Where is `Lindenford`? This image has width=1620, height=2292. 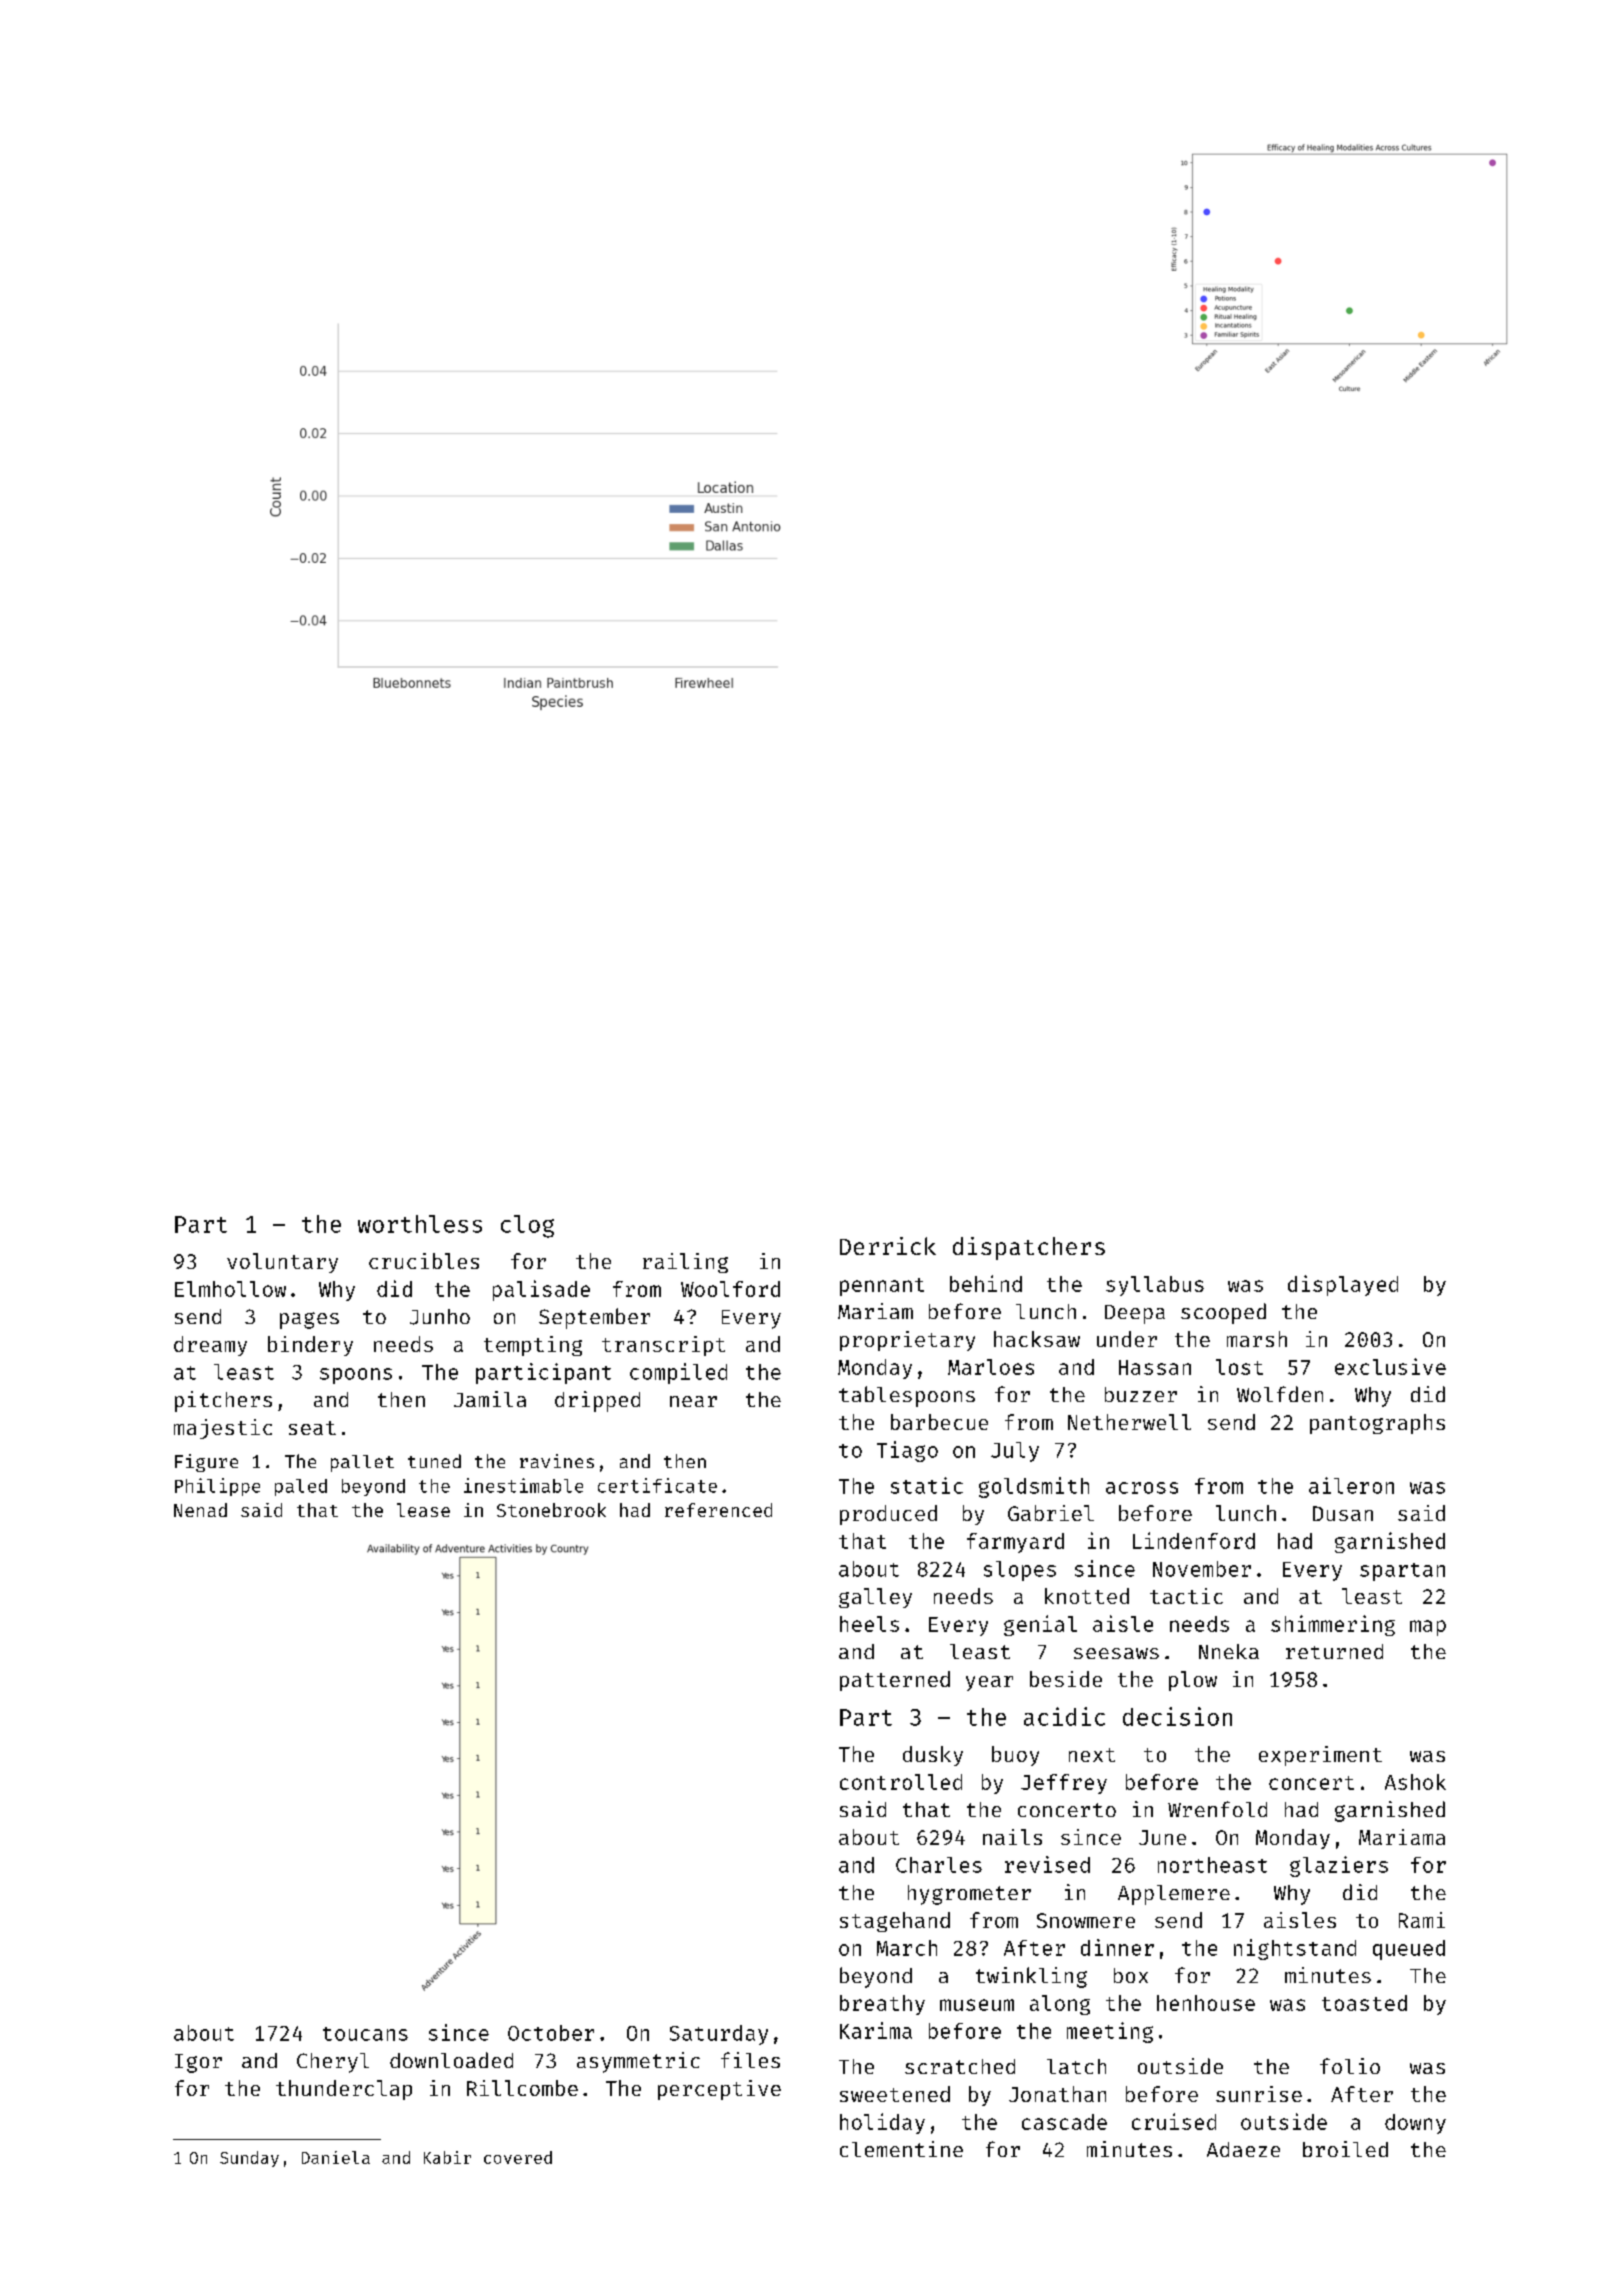
Lindenford is located at coordinates (1194, 1540).
